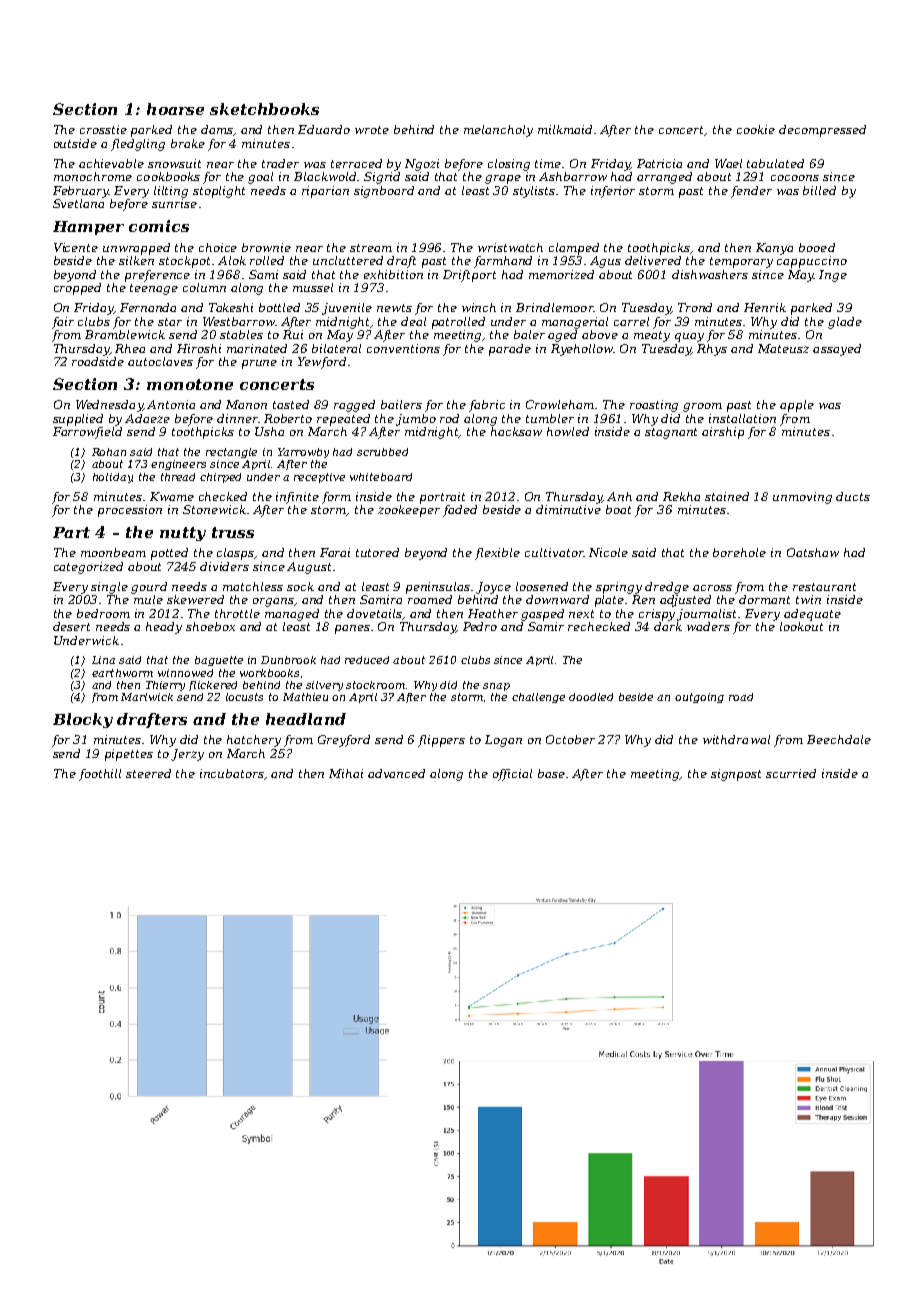  I want to click on hoarse, so click(175, 109).
